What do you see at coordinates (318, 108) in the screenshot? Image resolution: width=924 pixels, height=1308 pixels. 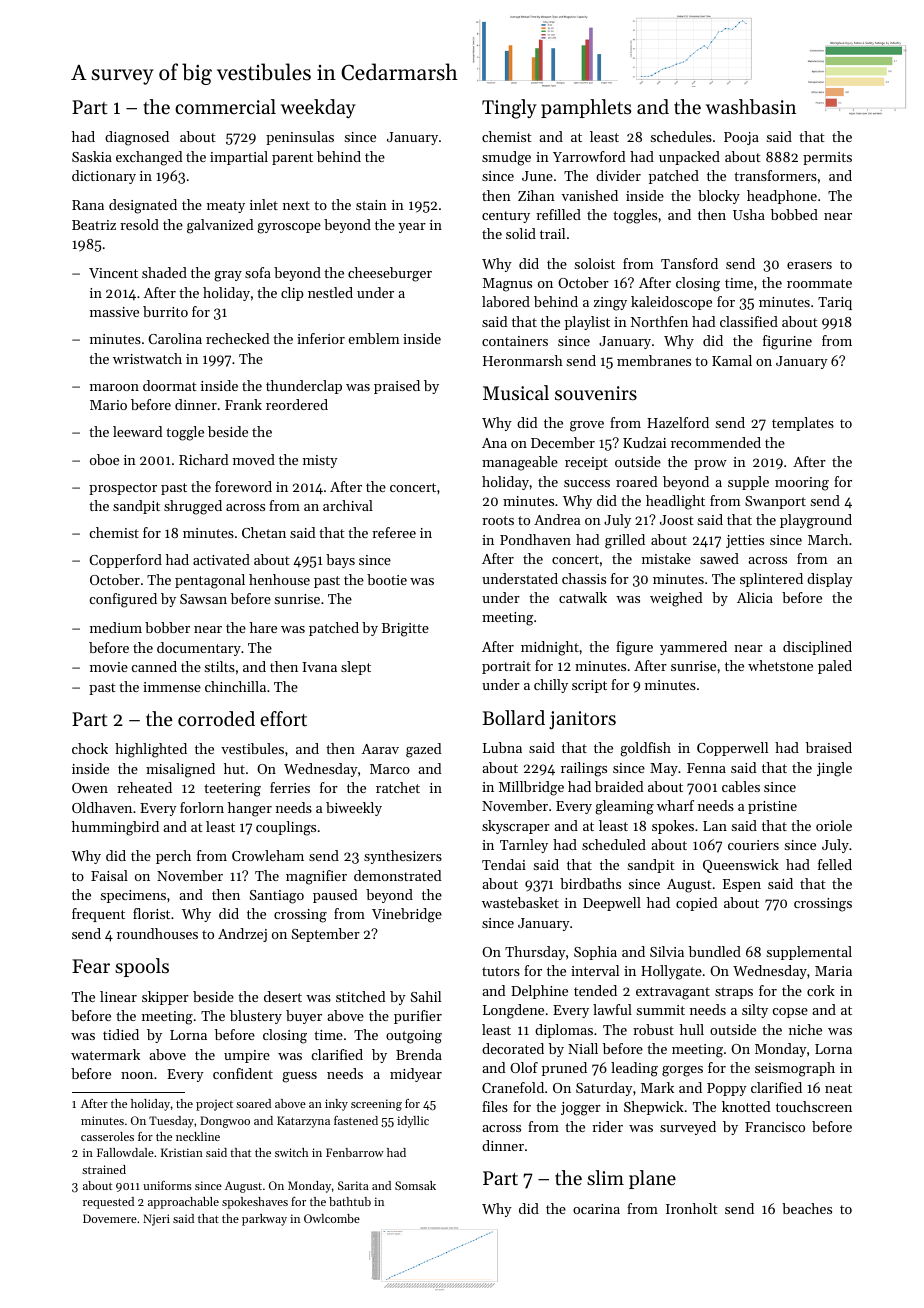 I see `weekday` at bounding box center [318, 108].
